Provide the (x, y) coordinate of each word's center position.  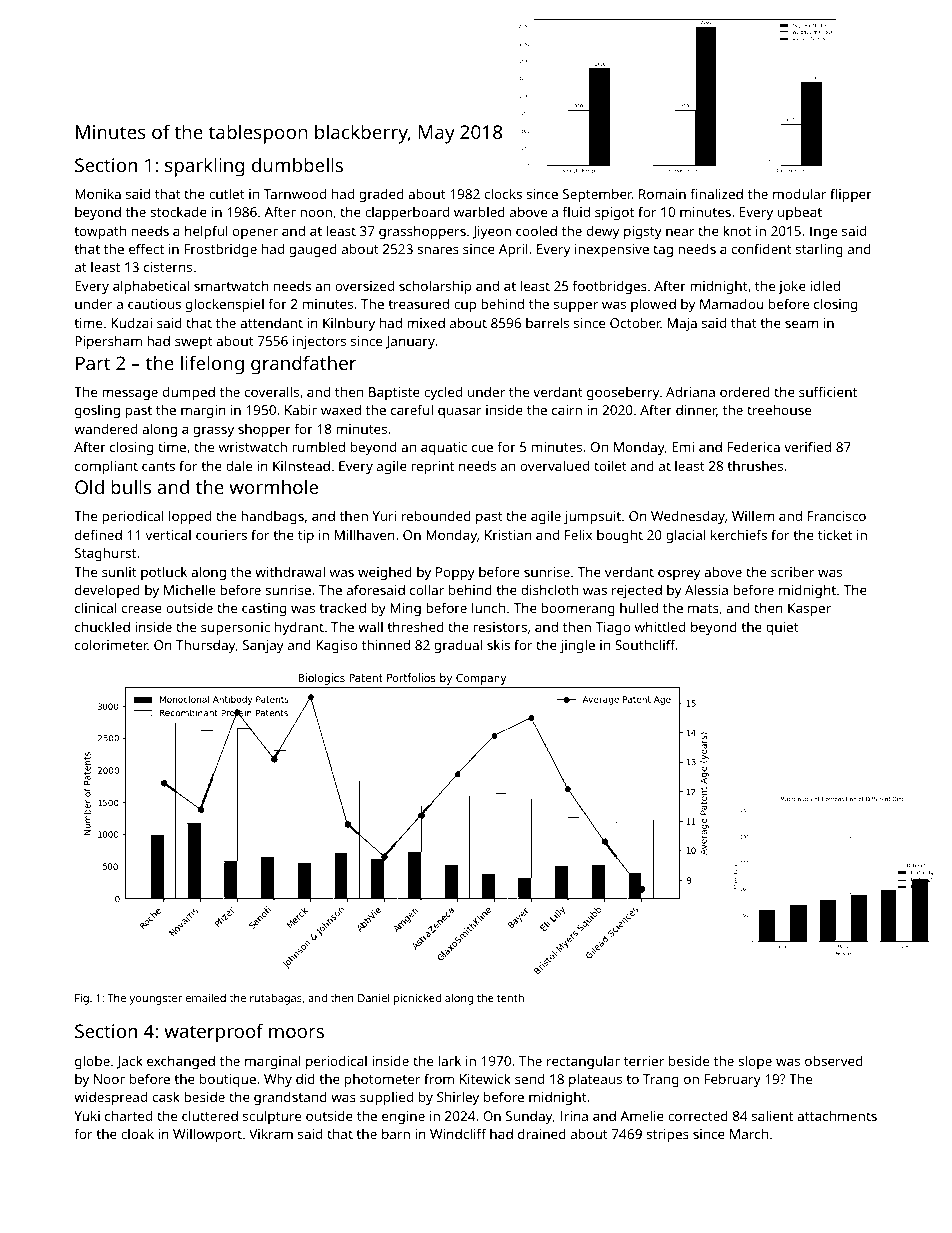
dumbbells (297, 164)
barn (396, 1133)
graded (381, 195)
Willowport (207, 1135)
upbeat (800, 213)
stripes (667, 1135)
